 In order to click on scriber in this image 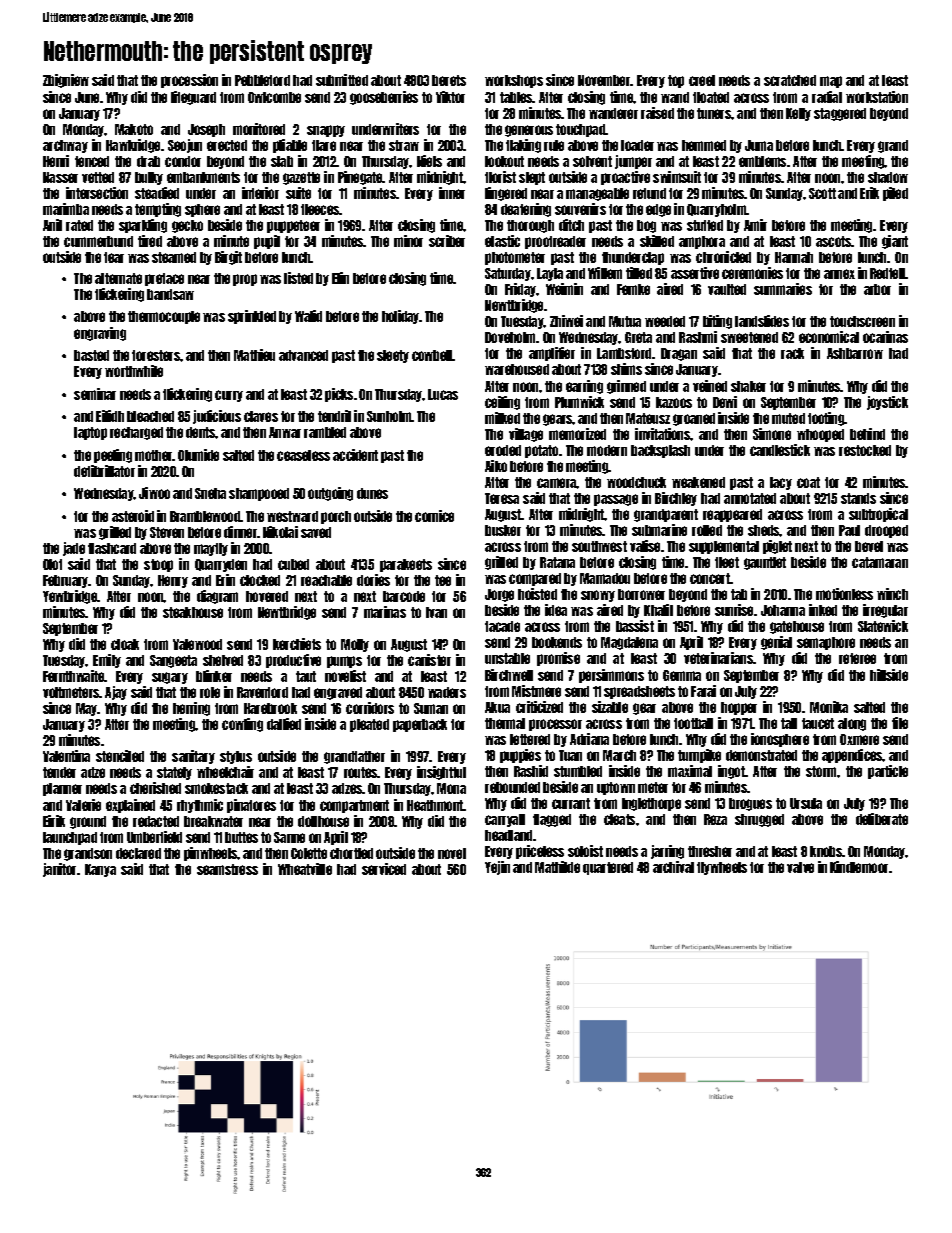, I will do `click(447, 241)`.
